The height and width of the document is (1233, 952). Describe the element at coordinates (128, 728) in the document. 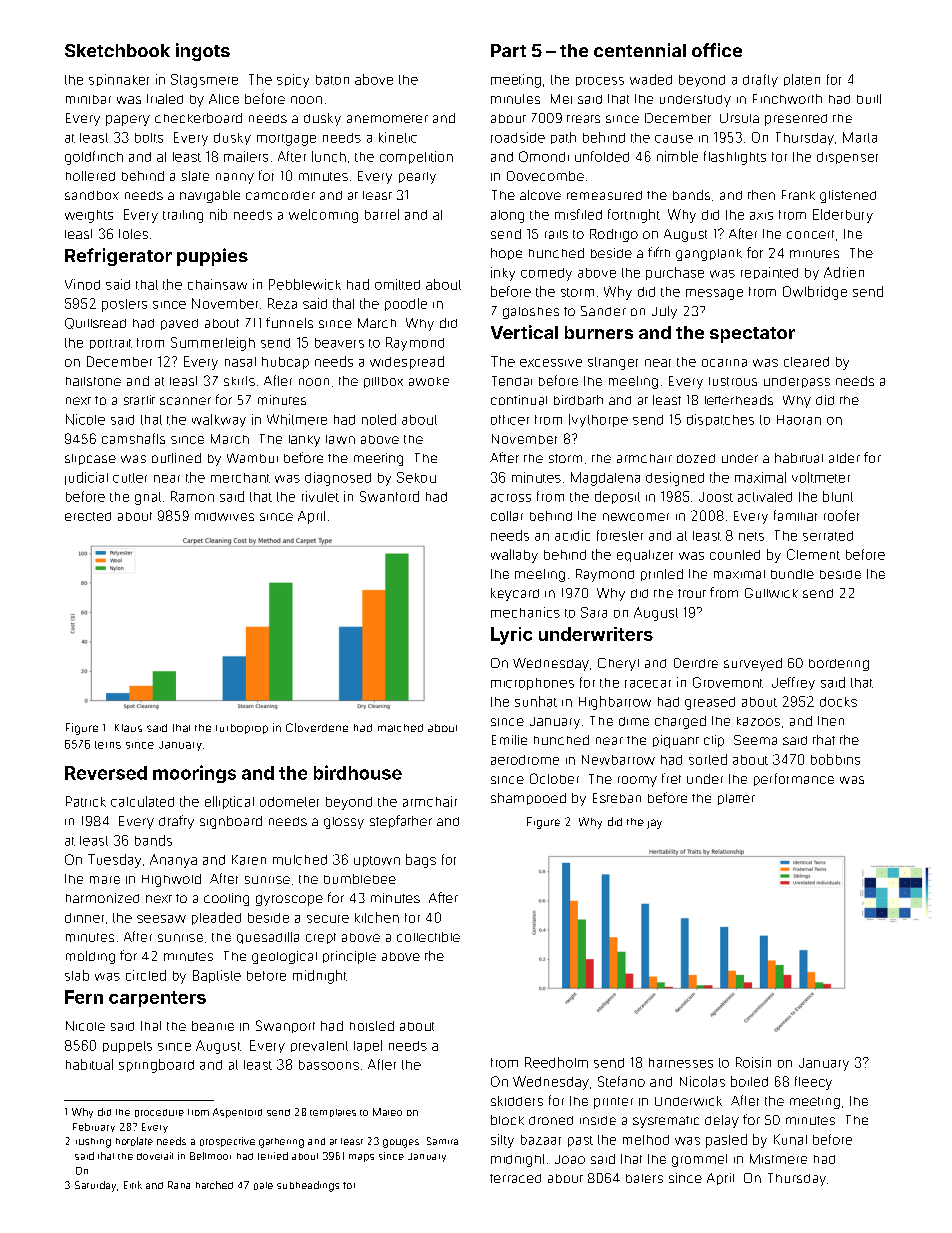

I see `Klaus` at that location.
